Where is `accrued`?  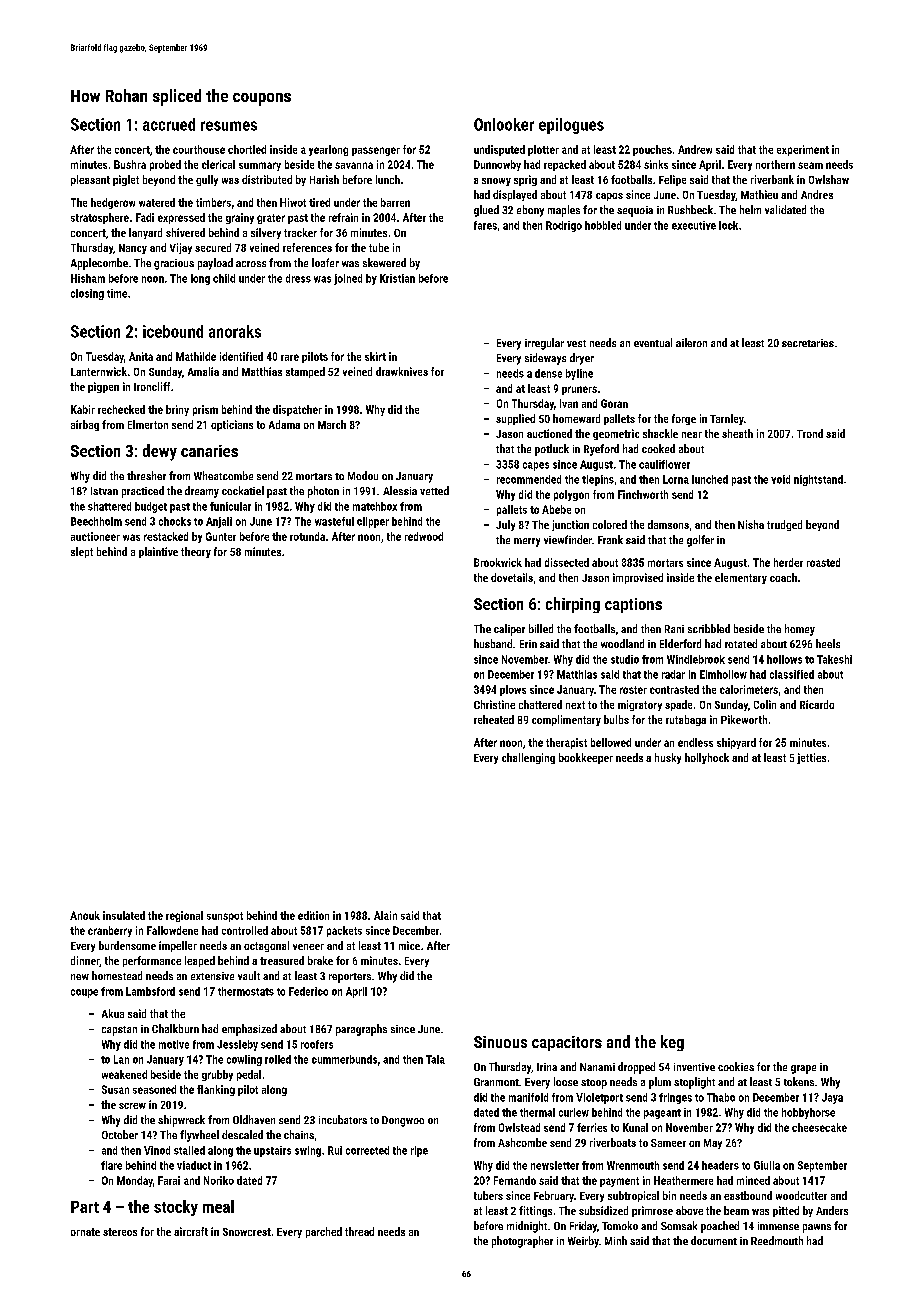
accrued is located at coordinates (169, 124).
